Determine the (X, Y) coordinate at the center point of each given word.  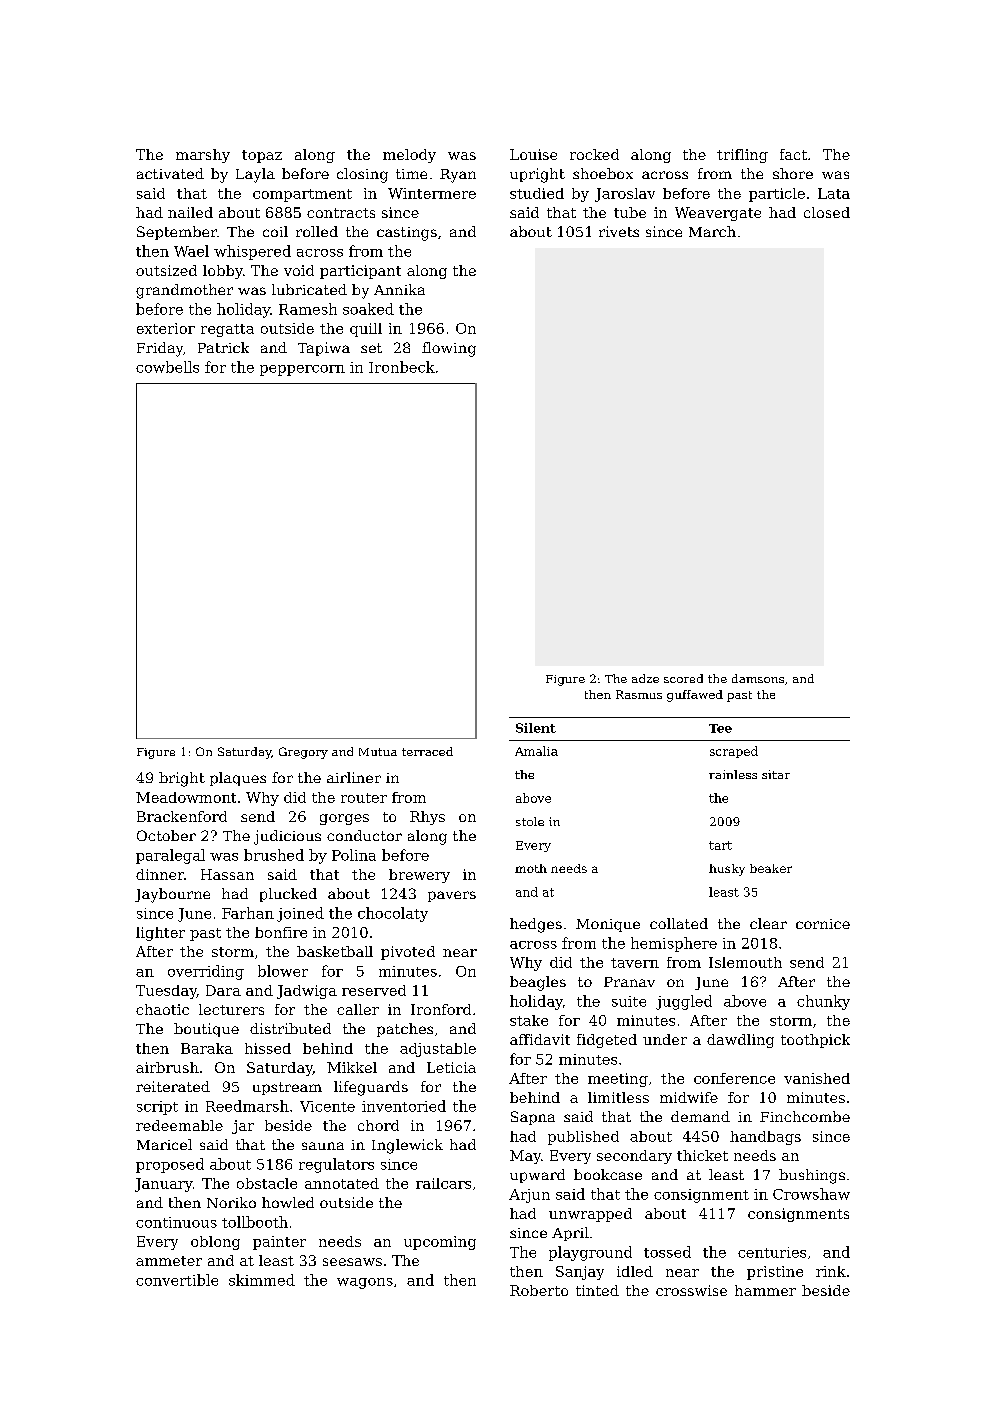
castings (407, 234)
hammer (765, 1290)
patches (405, 1030)
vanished (817, 1078)
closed (827, 212)
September (177, 233)
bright (182, 779)
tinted (597, 1290)
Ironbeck (402, 367)
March (712, 231)
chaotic (162, 1009)
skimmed (262, 1280)
